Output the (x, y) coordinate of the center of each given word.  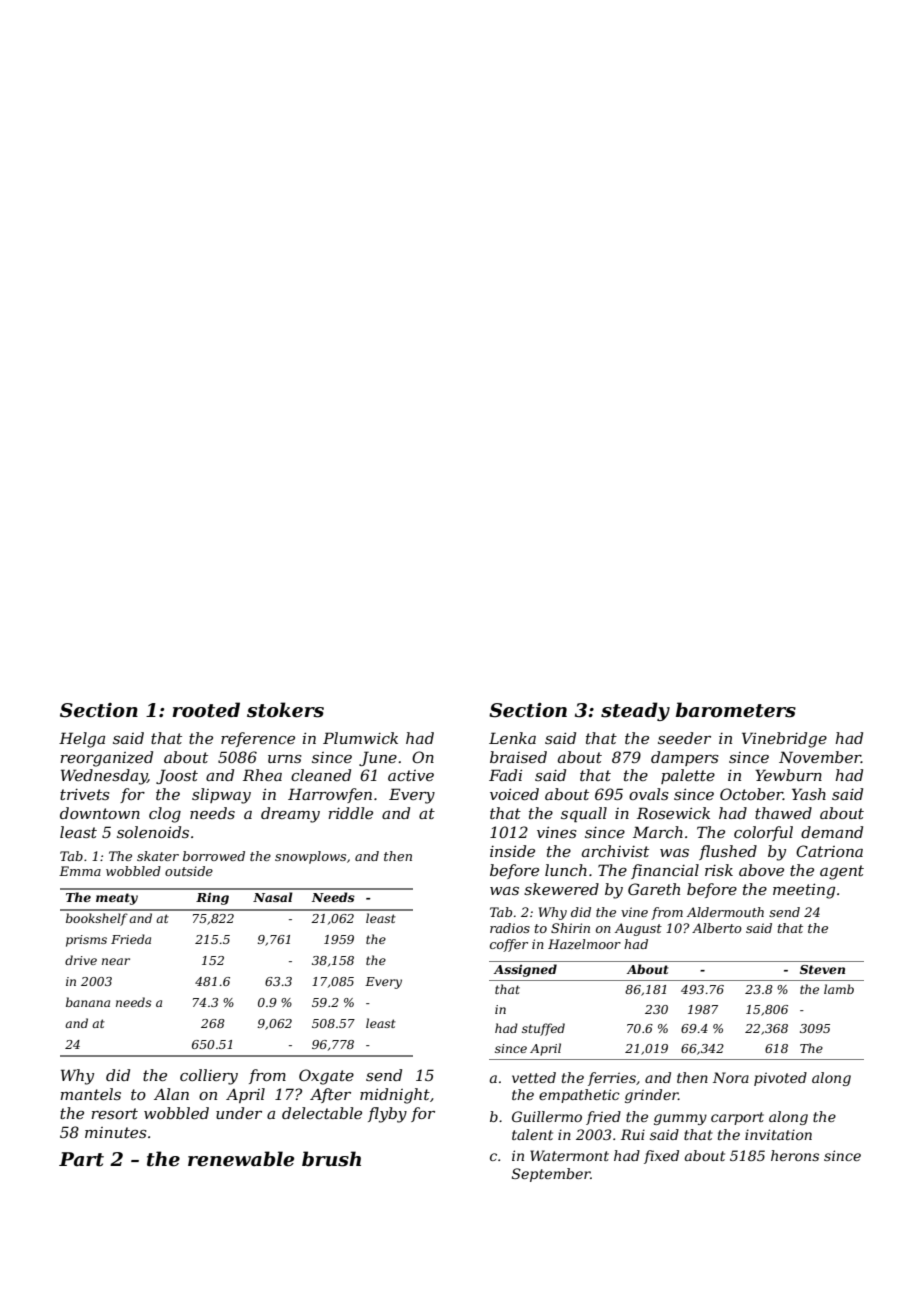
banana (88, 1002)
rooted (206, 710)
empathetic (579, 1096)
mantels (90, 1094)
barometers (736, 710)
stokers (285, 710)
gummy (680, 1119)
